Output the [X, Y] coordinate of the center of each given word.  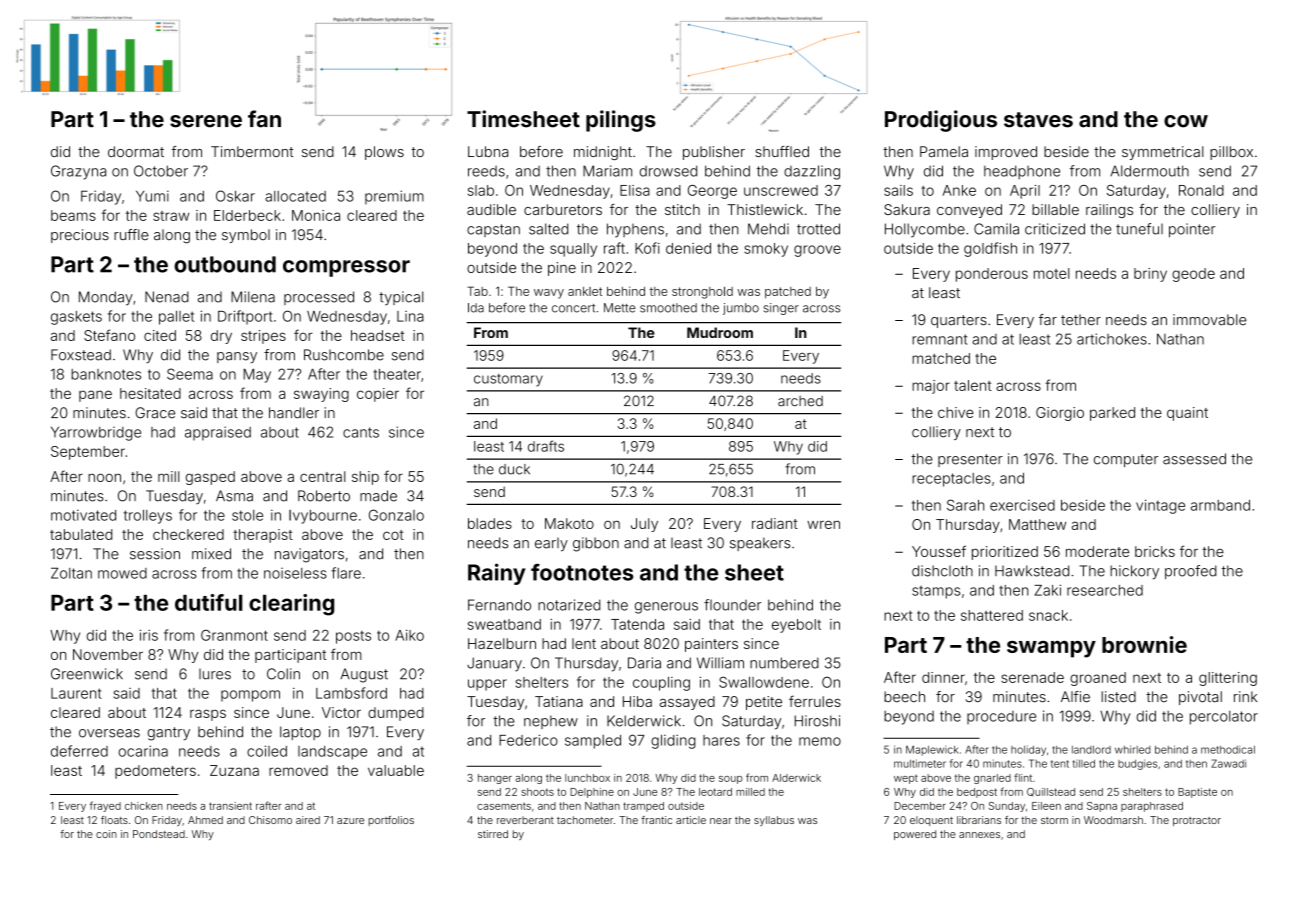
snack [1048, 615]
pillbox [1231, 153]
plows [384, 153]
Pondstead [159, 834]
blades [490, 523]
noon [104, 477]
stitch [682, 209]
